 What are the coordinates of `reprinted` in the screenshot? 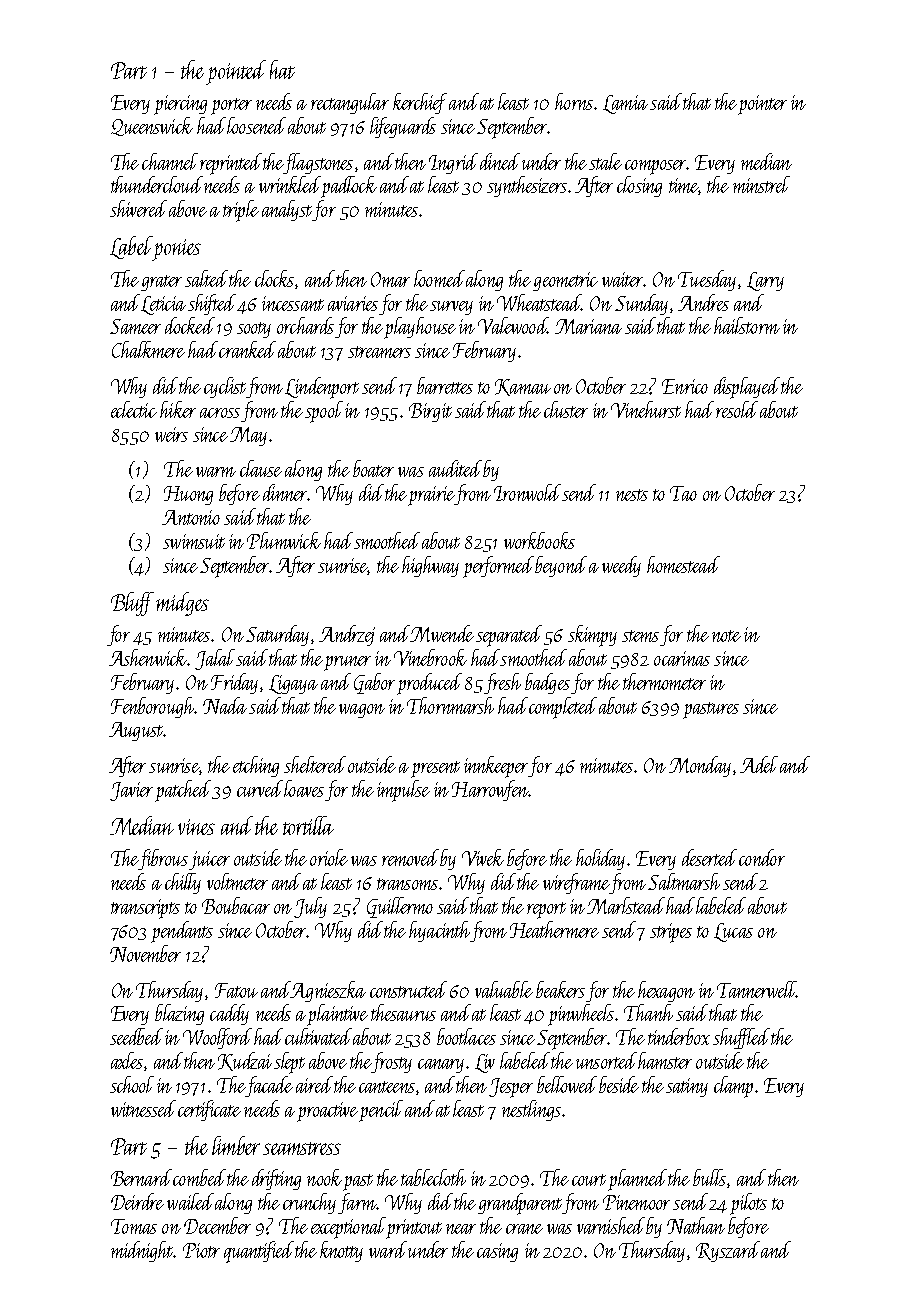 It's located at (231, 164).
